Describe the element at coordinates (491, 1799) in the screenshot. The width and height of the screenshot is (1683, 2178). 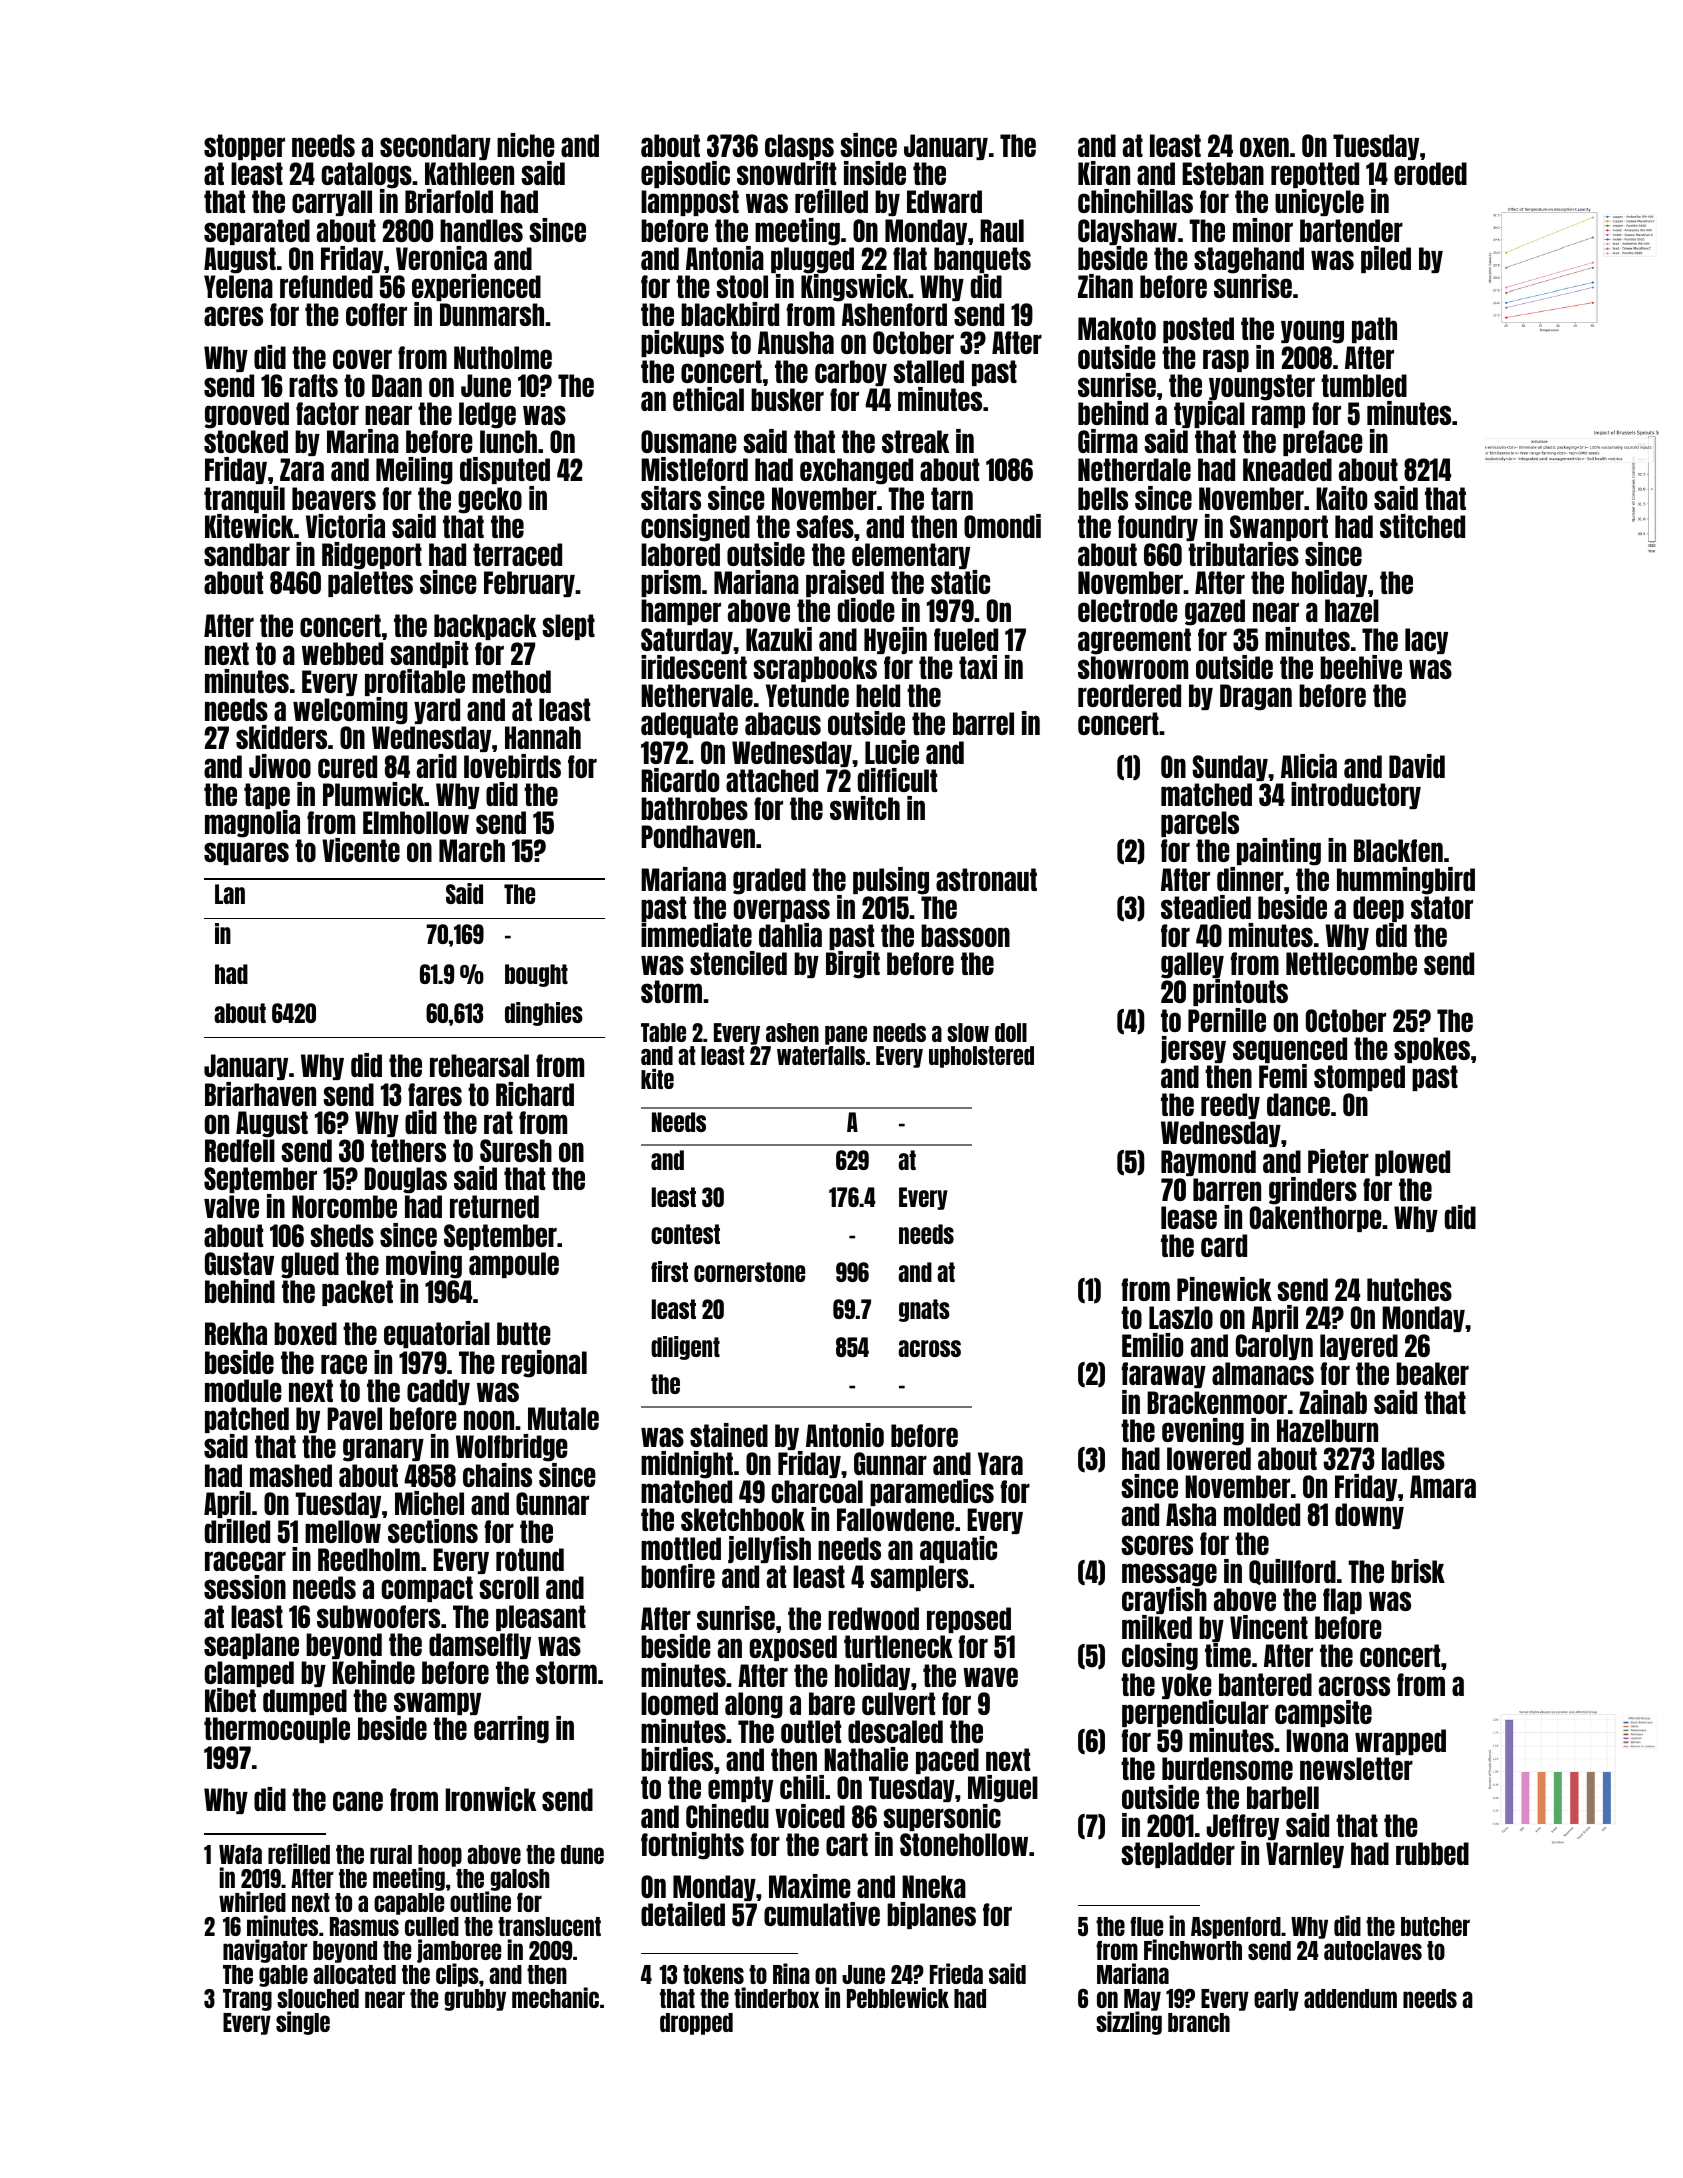
I see `Ironwick` at that location.
